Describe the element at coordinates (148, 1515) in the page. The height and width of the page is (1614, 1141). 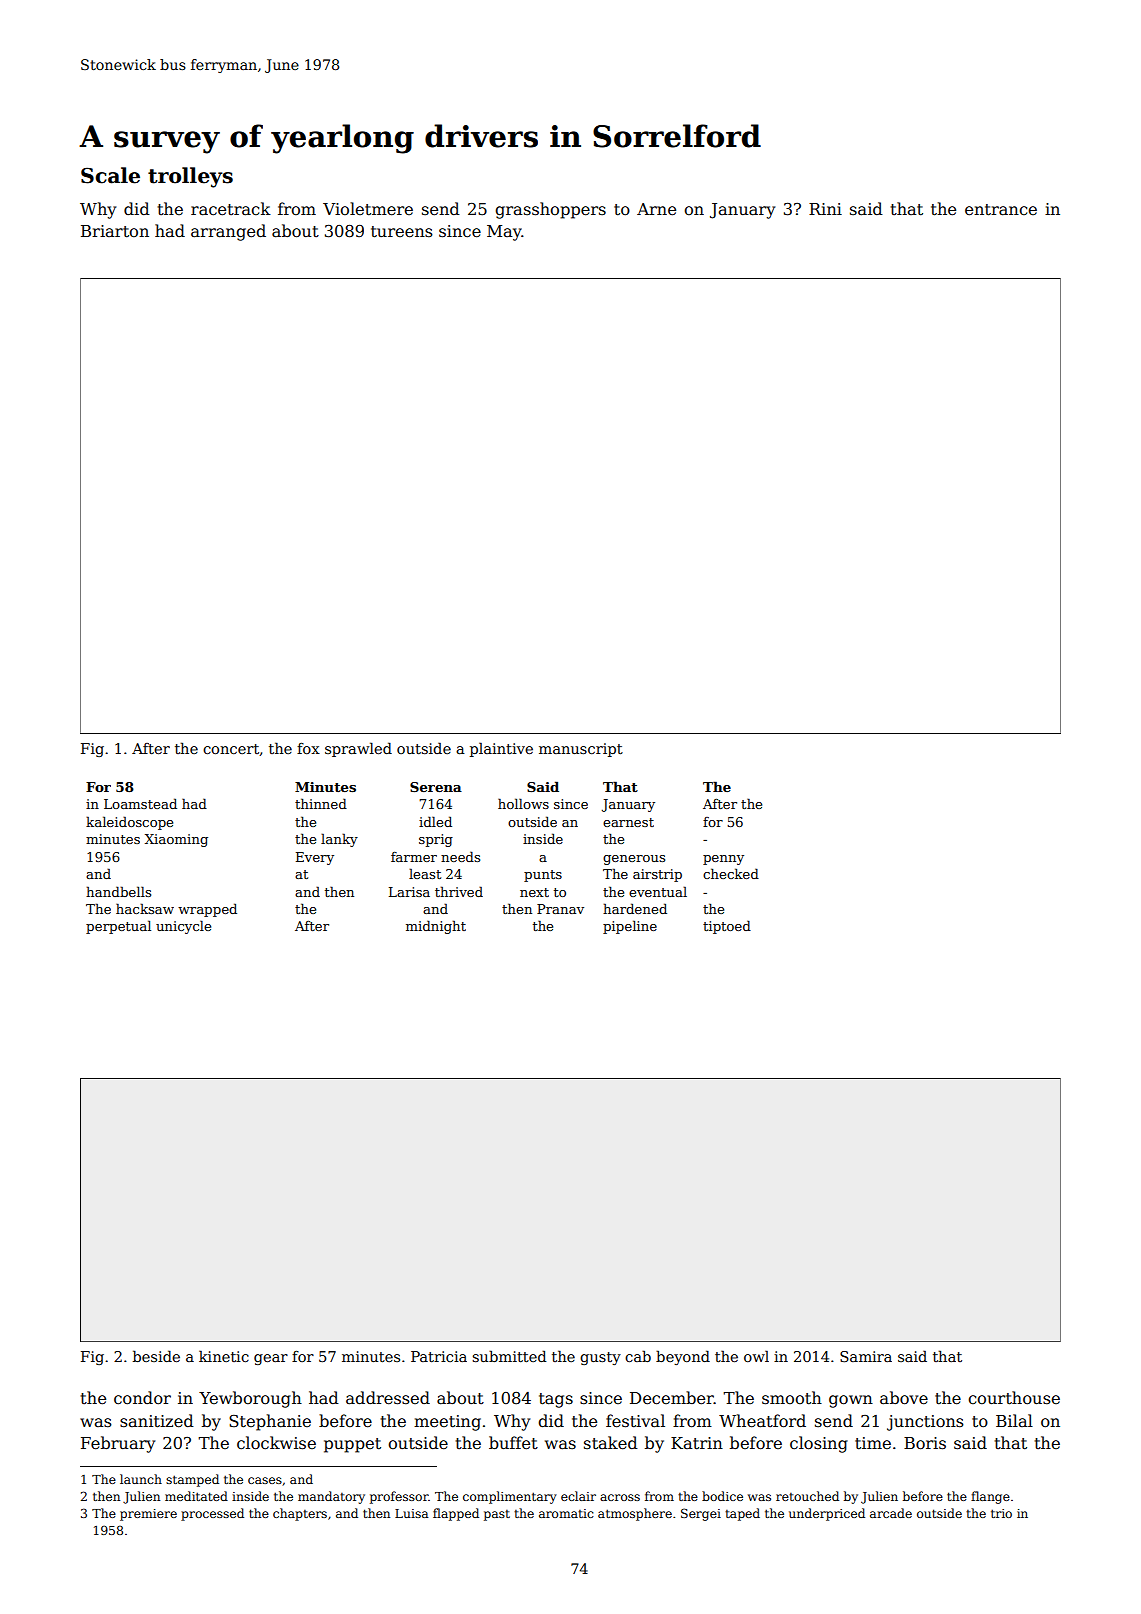
I see `premiere` at that location.
